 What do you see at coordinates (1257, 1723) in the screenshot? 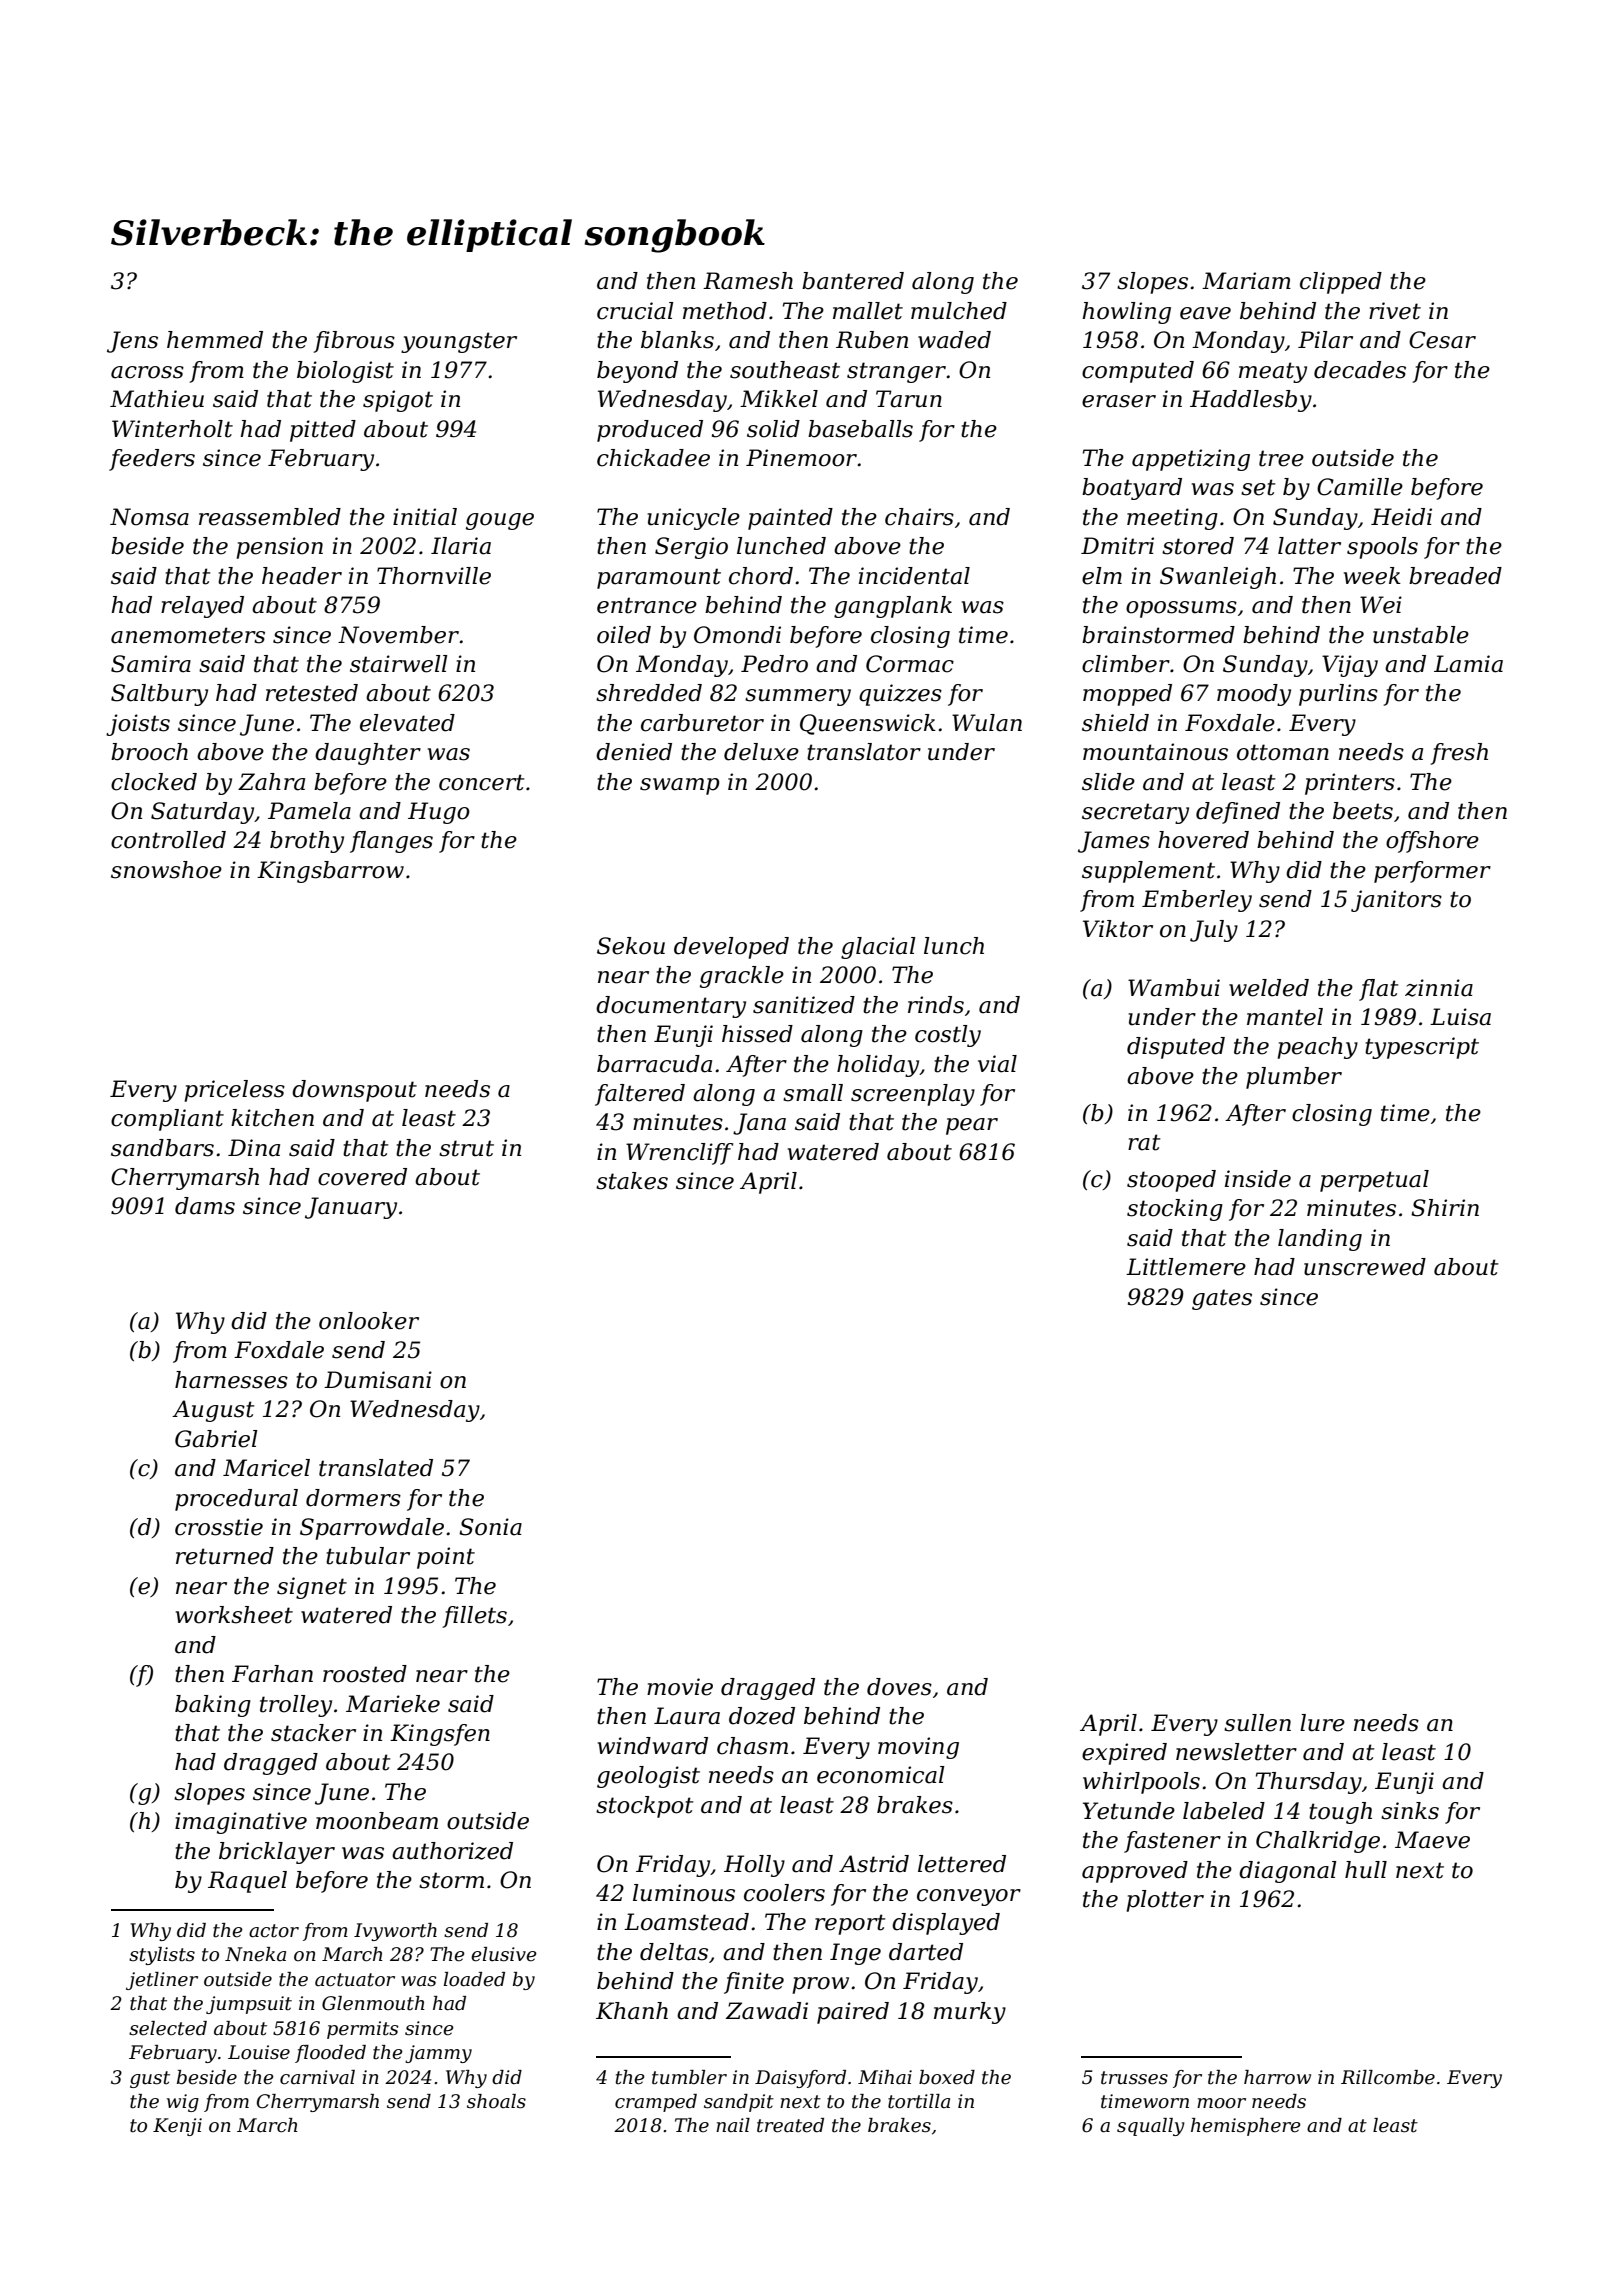
I see `sullen` at bounding box center [1257, 1723].
